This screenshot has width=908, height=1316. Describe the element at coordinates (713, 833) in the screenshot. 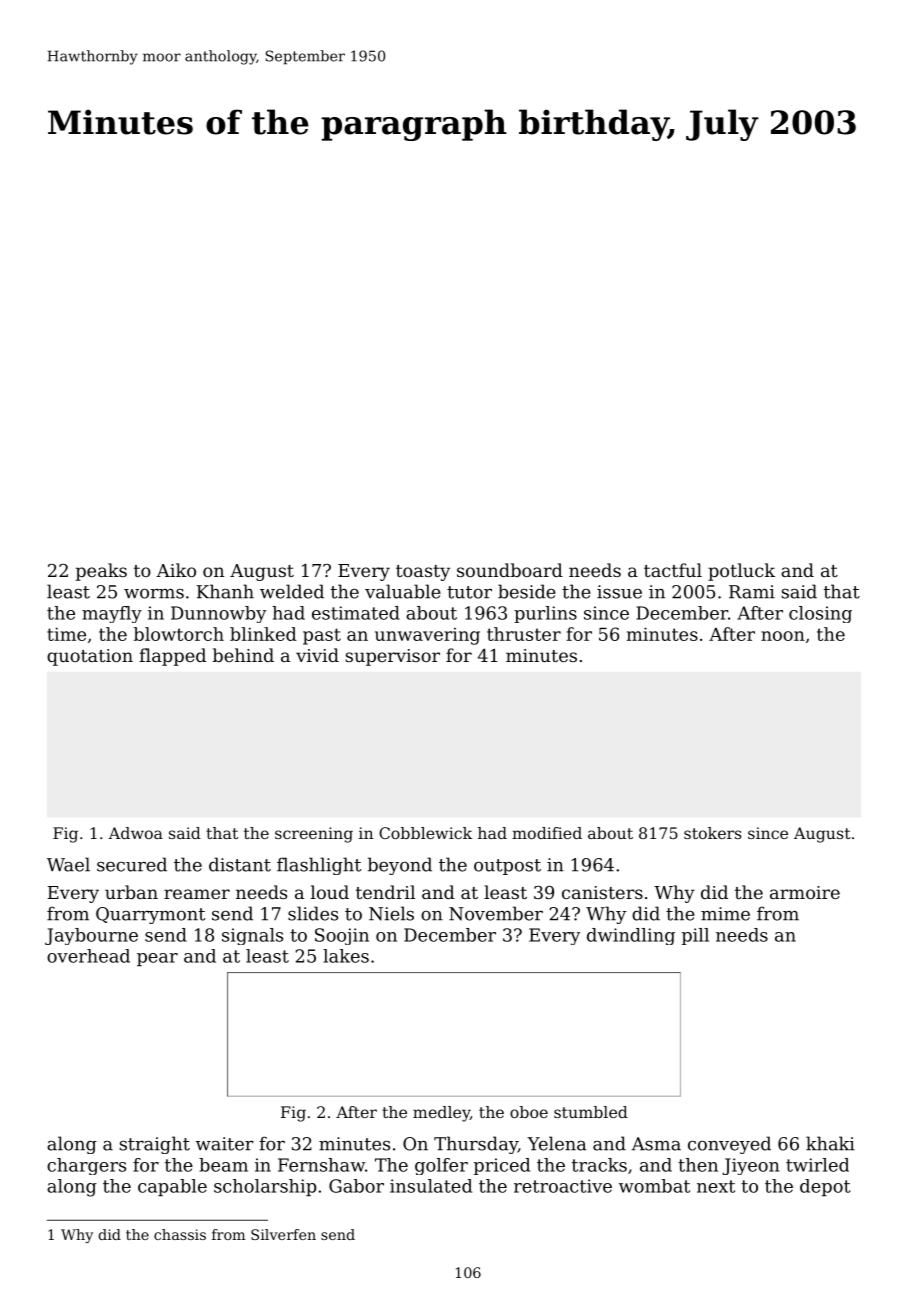

I see `stokers` at that location.
